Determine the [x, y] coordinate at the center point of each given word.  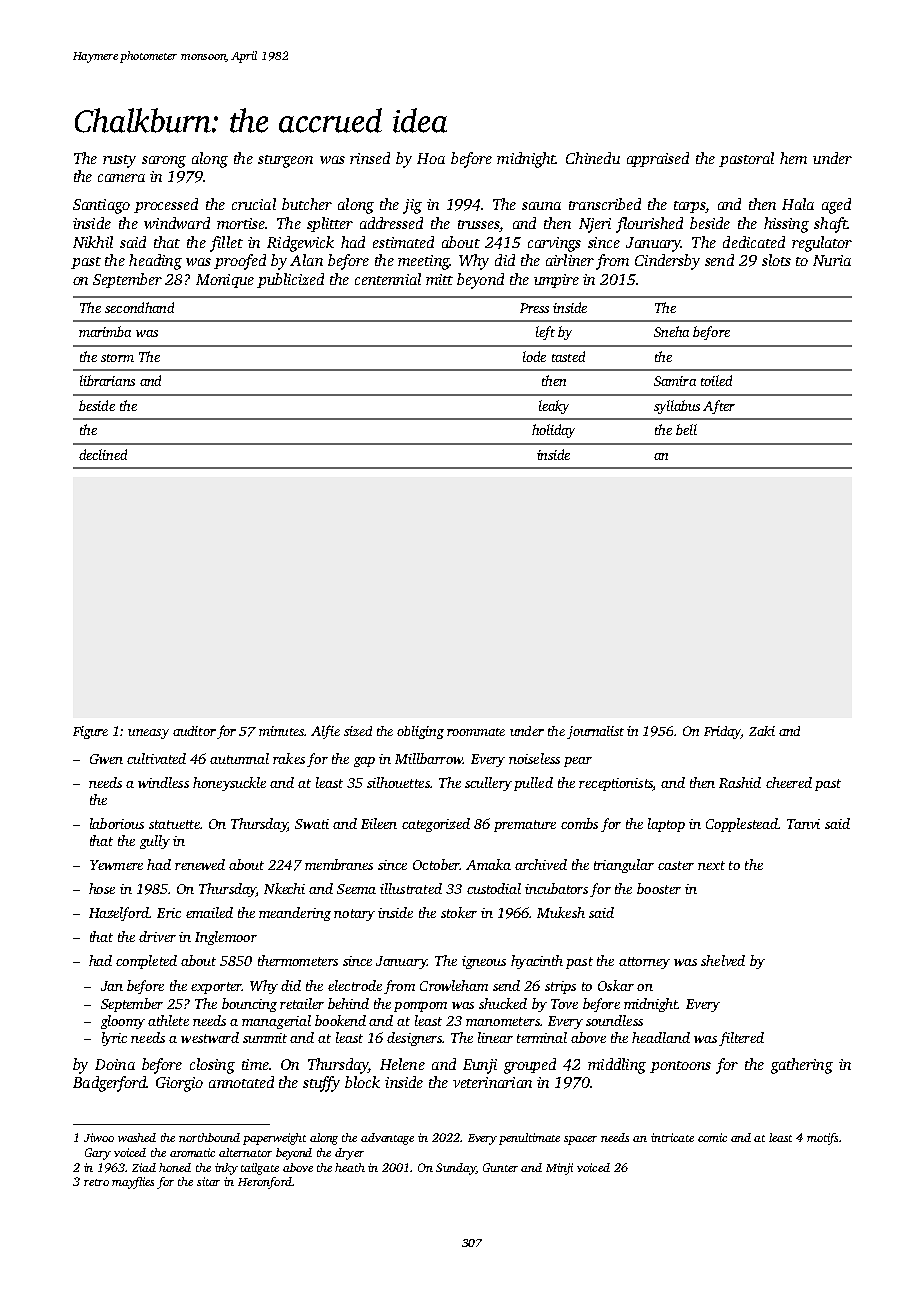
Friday [722, 732]
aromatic [192, 1152]
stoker [459, 912]
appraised [658, 159]
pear [578, 762]
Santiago [101, 206]
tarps [689, 207]
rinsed [370, 158]
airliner [570, 260]
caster [676, 865]
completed [146, 962]
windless [163, 782]
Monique [225, 281]
